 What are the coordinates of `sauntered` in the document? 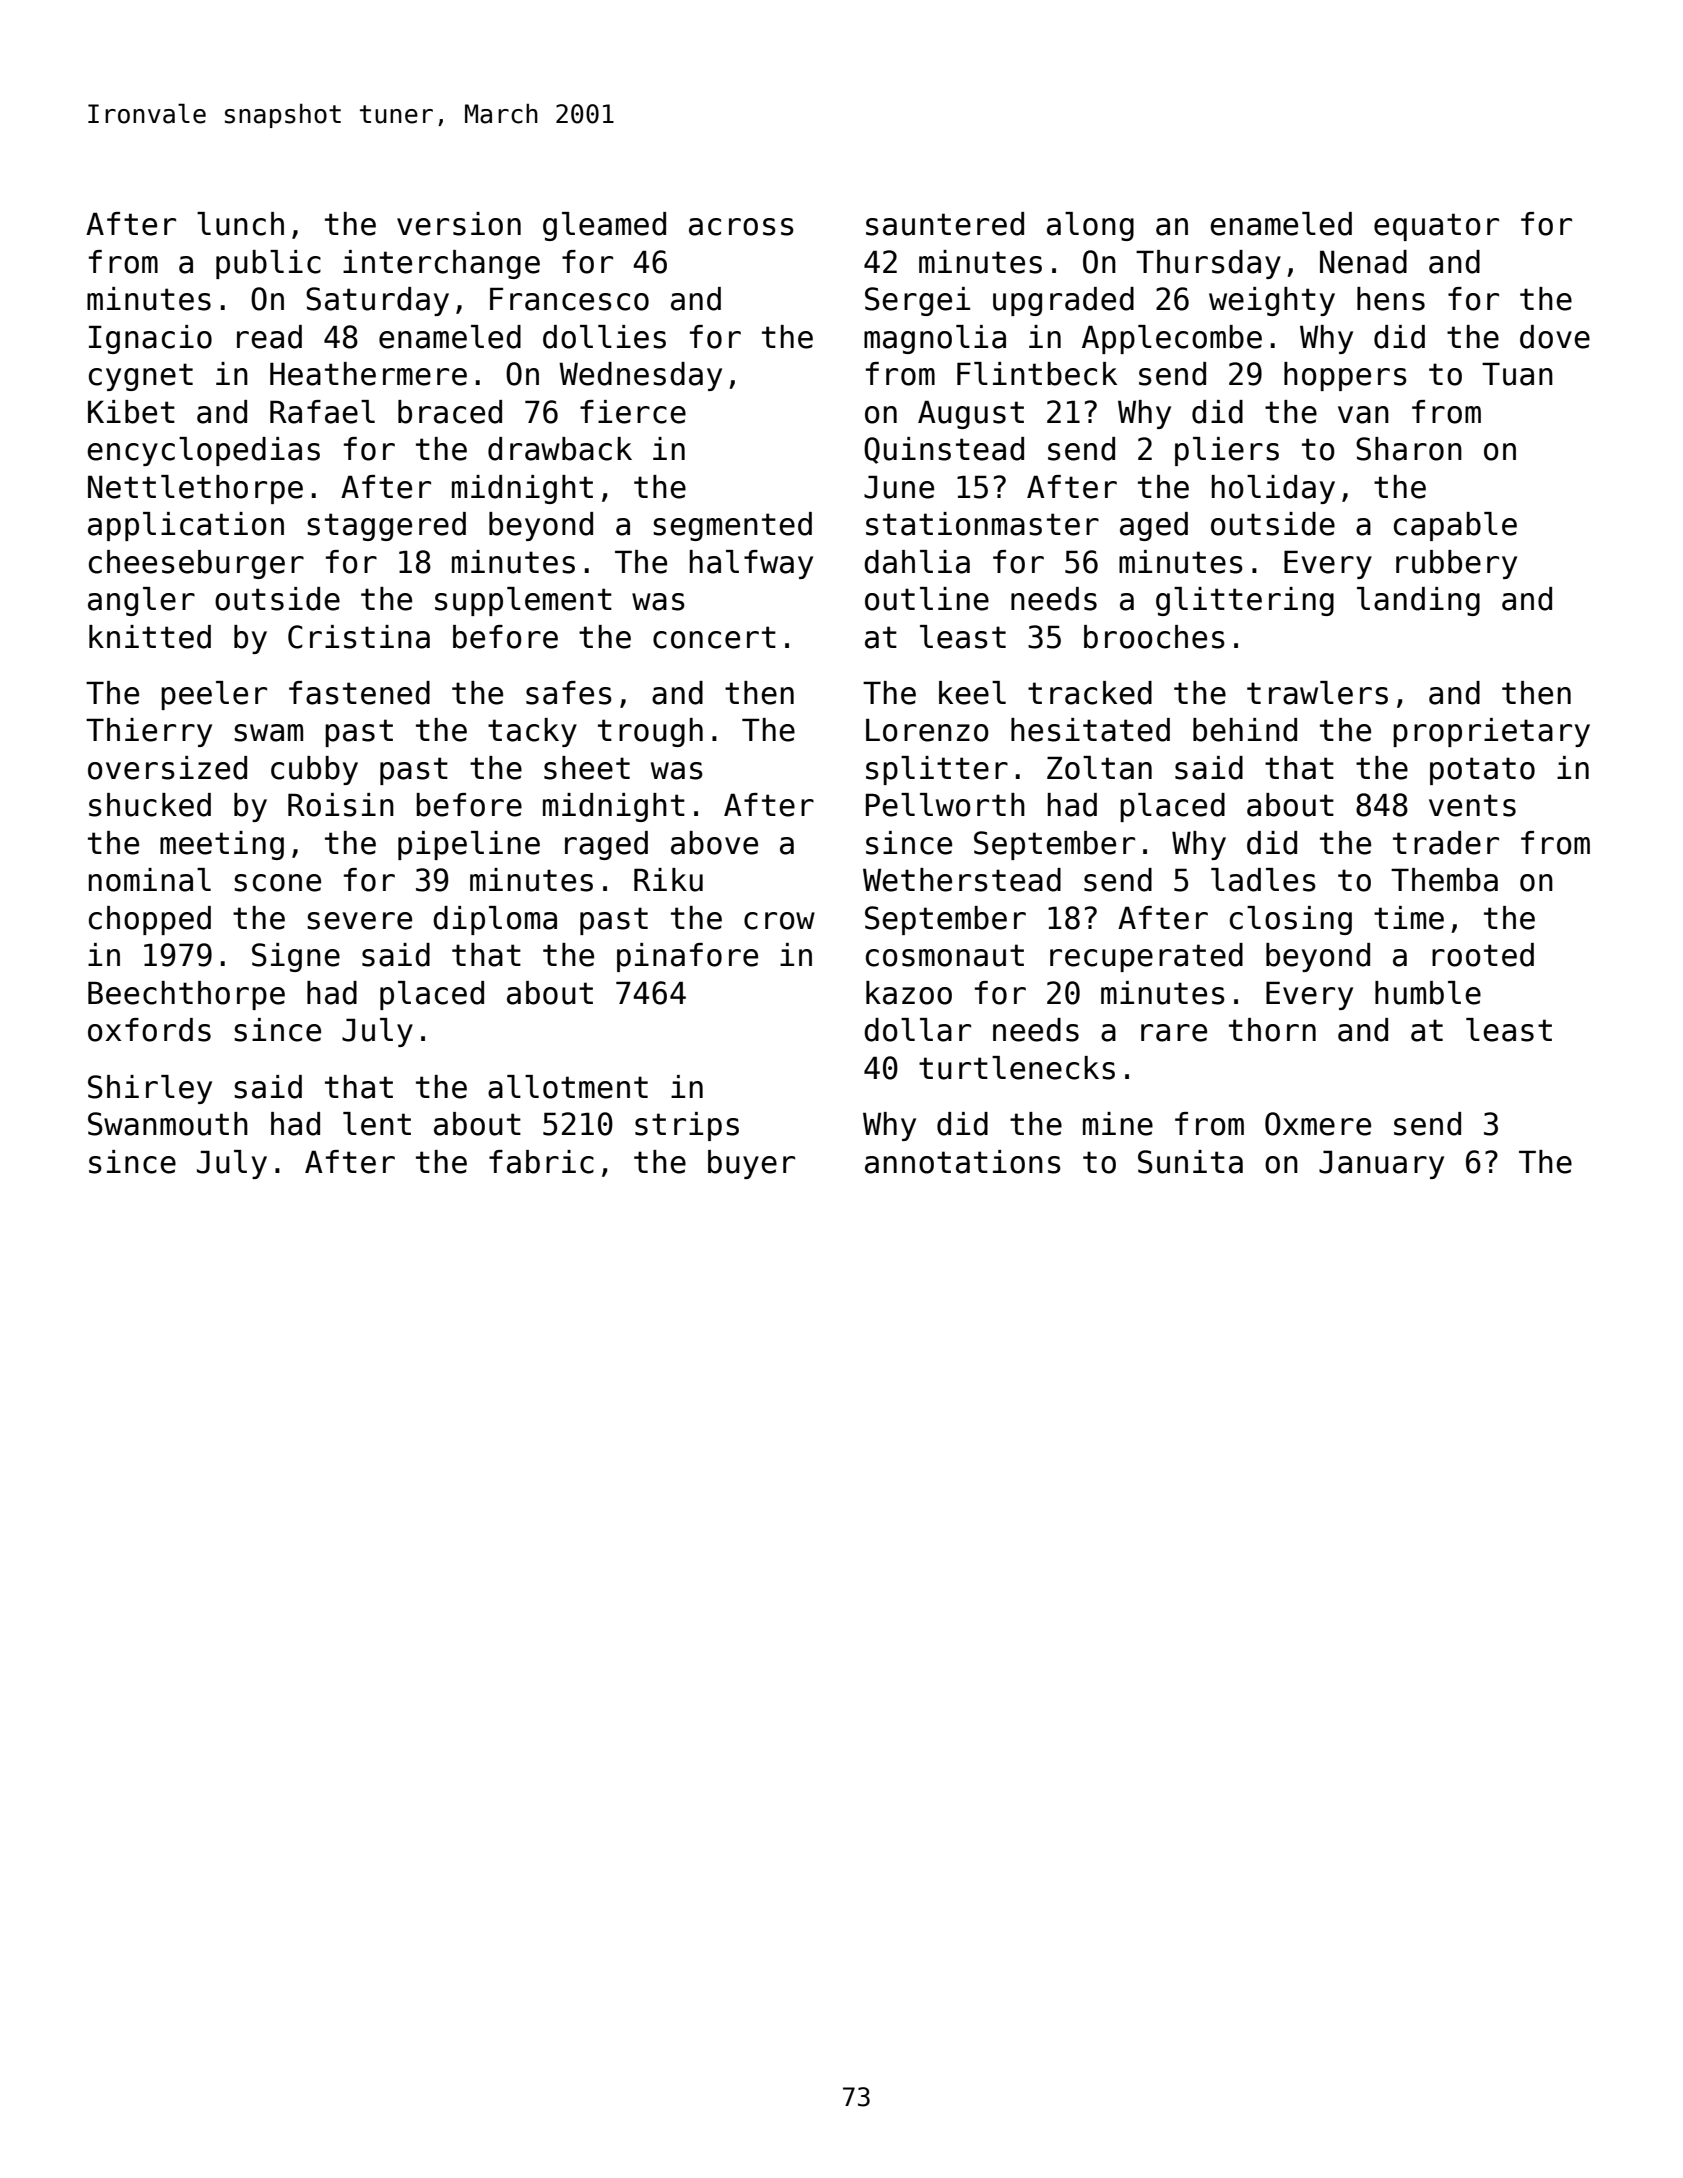 It's located at (945, 224).
